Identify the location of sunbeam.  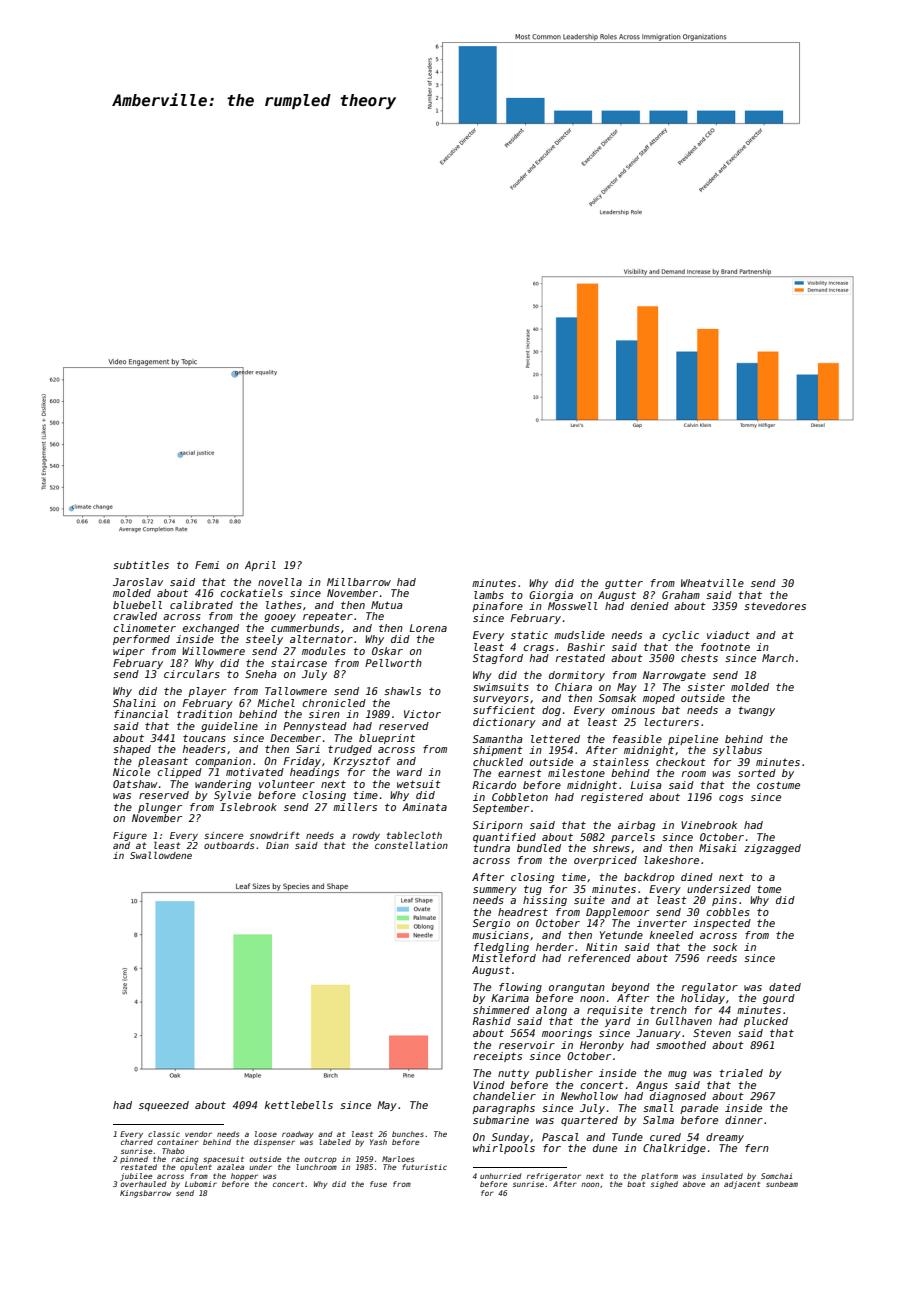
(782, 1184).
